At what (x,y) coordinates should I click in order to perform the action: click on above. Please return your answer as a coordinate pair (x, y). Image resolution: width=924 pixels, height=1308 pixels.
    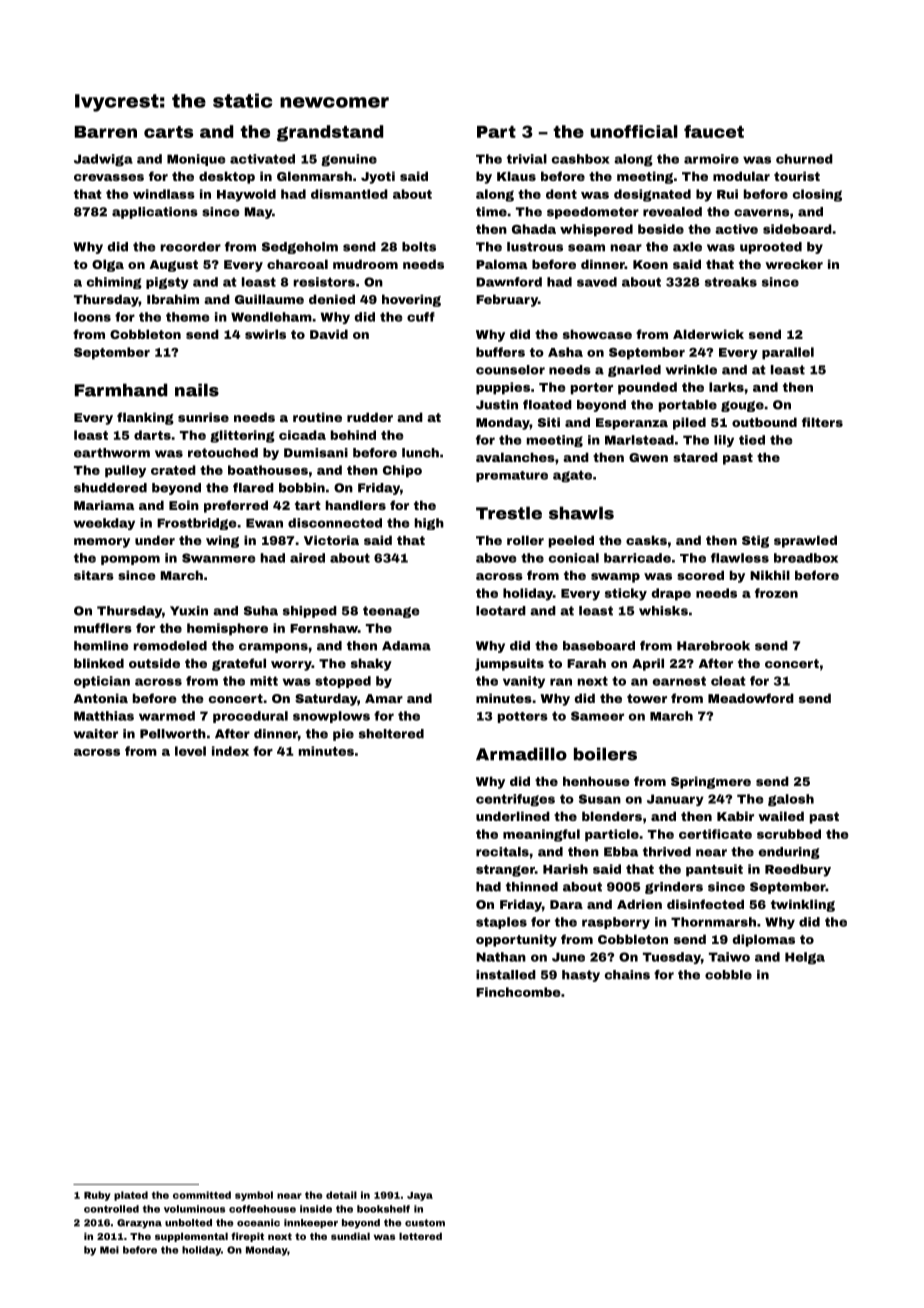
    Looking at the image, I should click on (496, 558).
